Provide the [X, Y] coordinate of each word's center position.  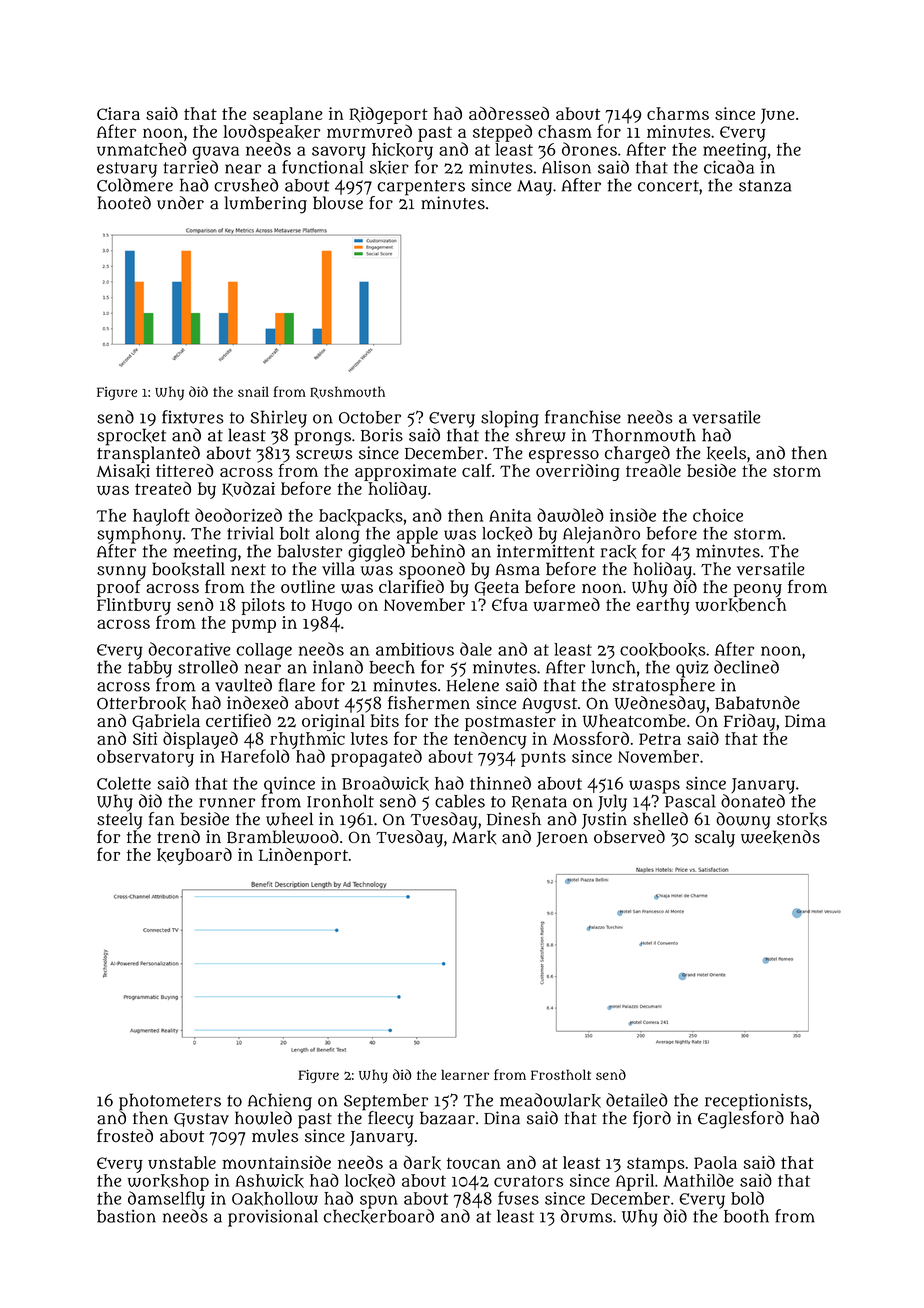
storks [802, 819]
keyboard [194, 856]
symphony [139, 535]
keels [726, 453]
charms [678, 113]
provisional [273, 1218]
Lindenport [303, 856]
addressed [509, 113]
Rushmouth [347, 392]
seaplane [287, 115]
